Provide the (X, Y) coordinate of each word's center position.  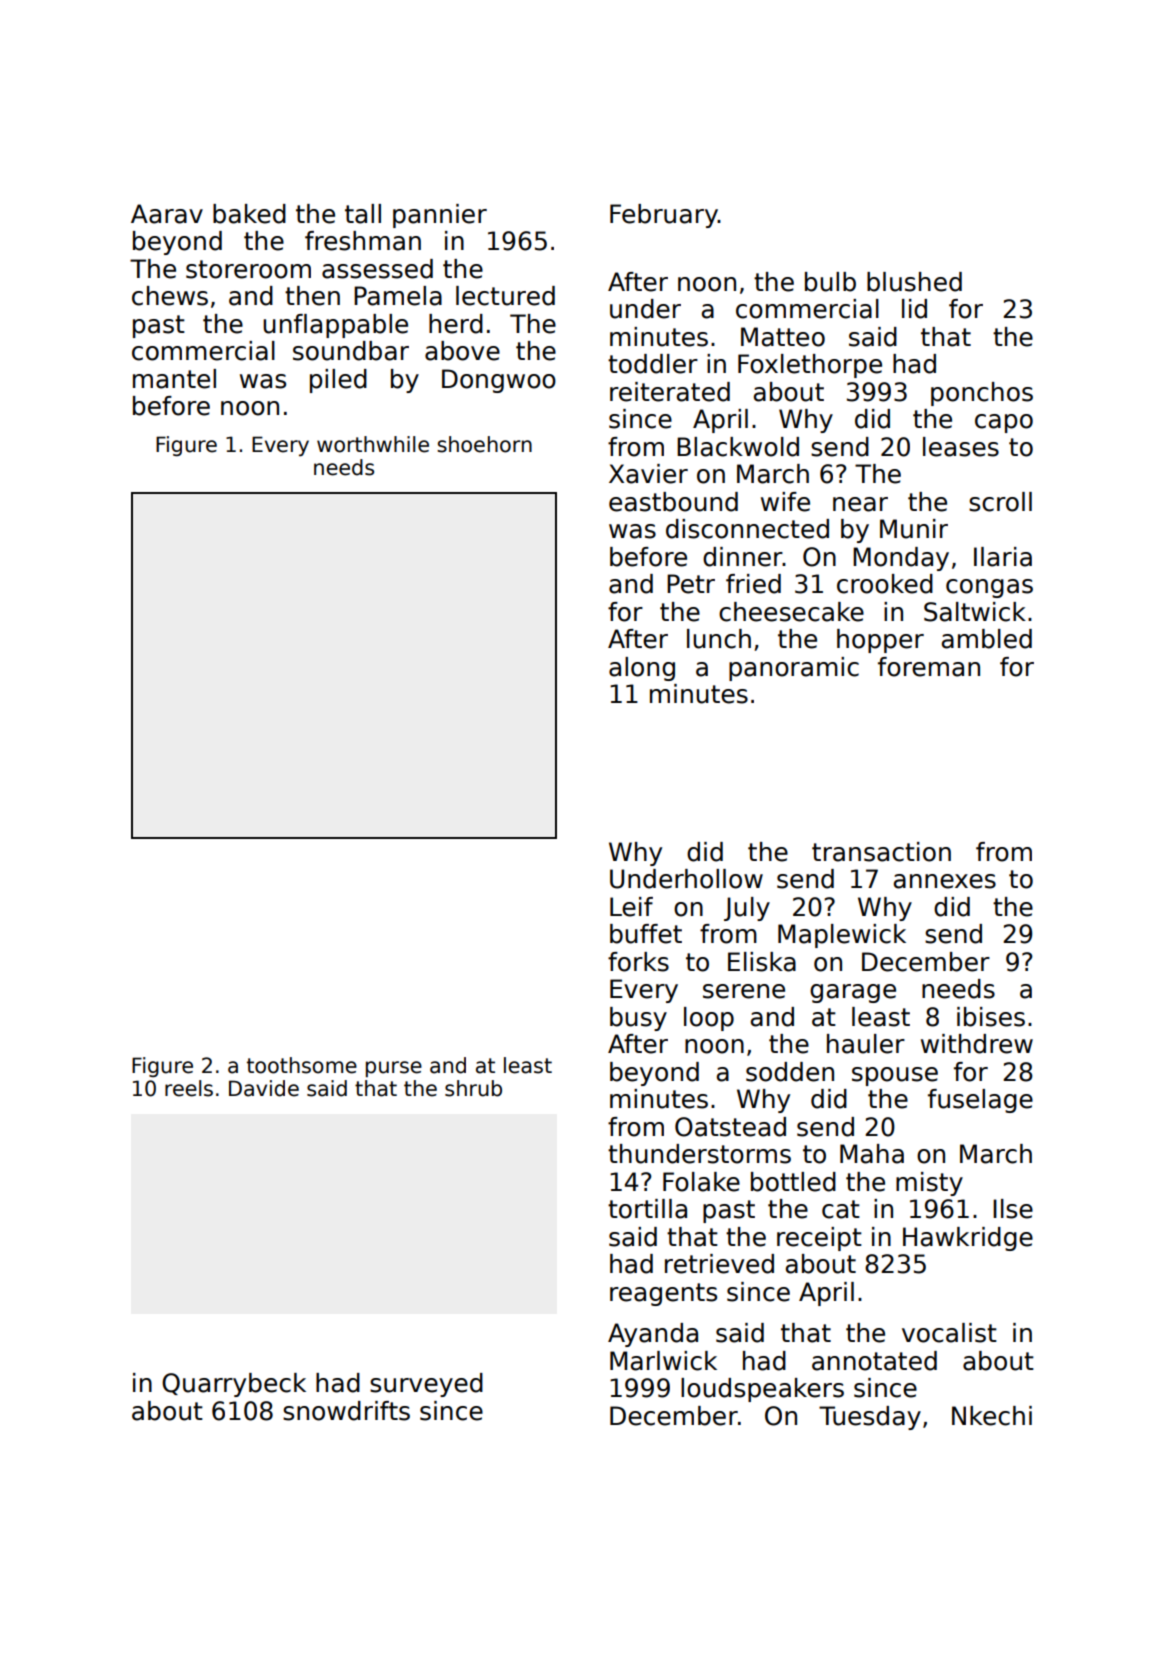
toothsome (302, 1065)
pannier (440, 216)
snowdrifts (346, 1411)
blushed (914, 282)
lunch (719, 639)
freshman (363, 241)
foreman (929, 667)
